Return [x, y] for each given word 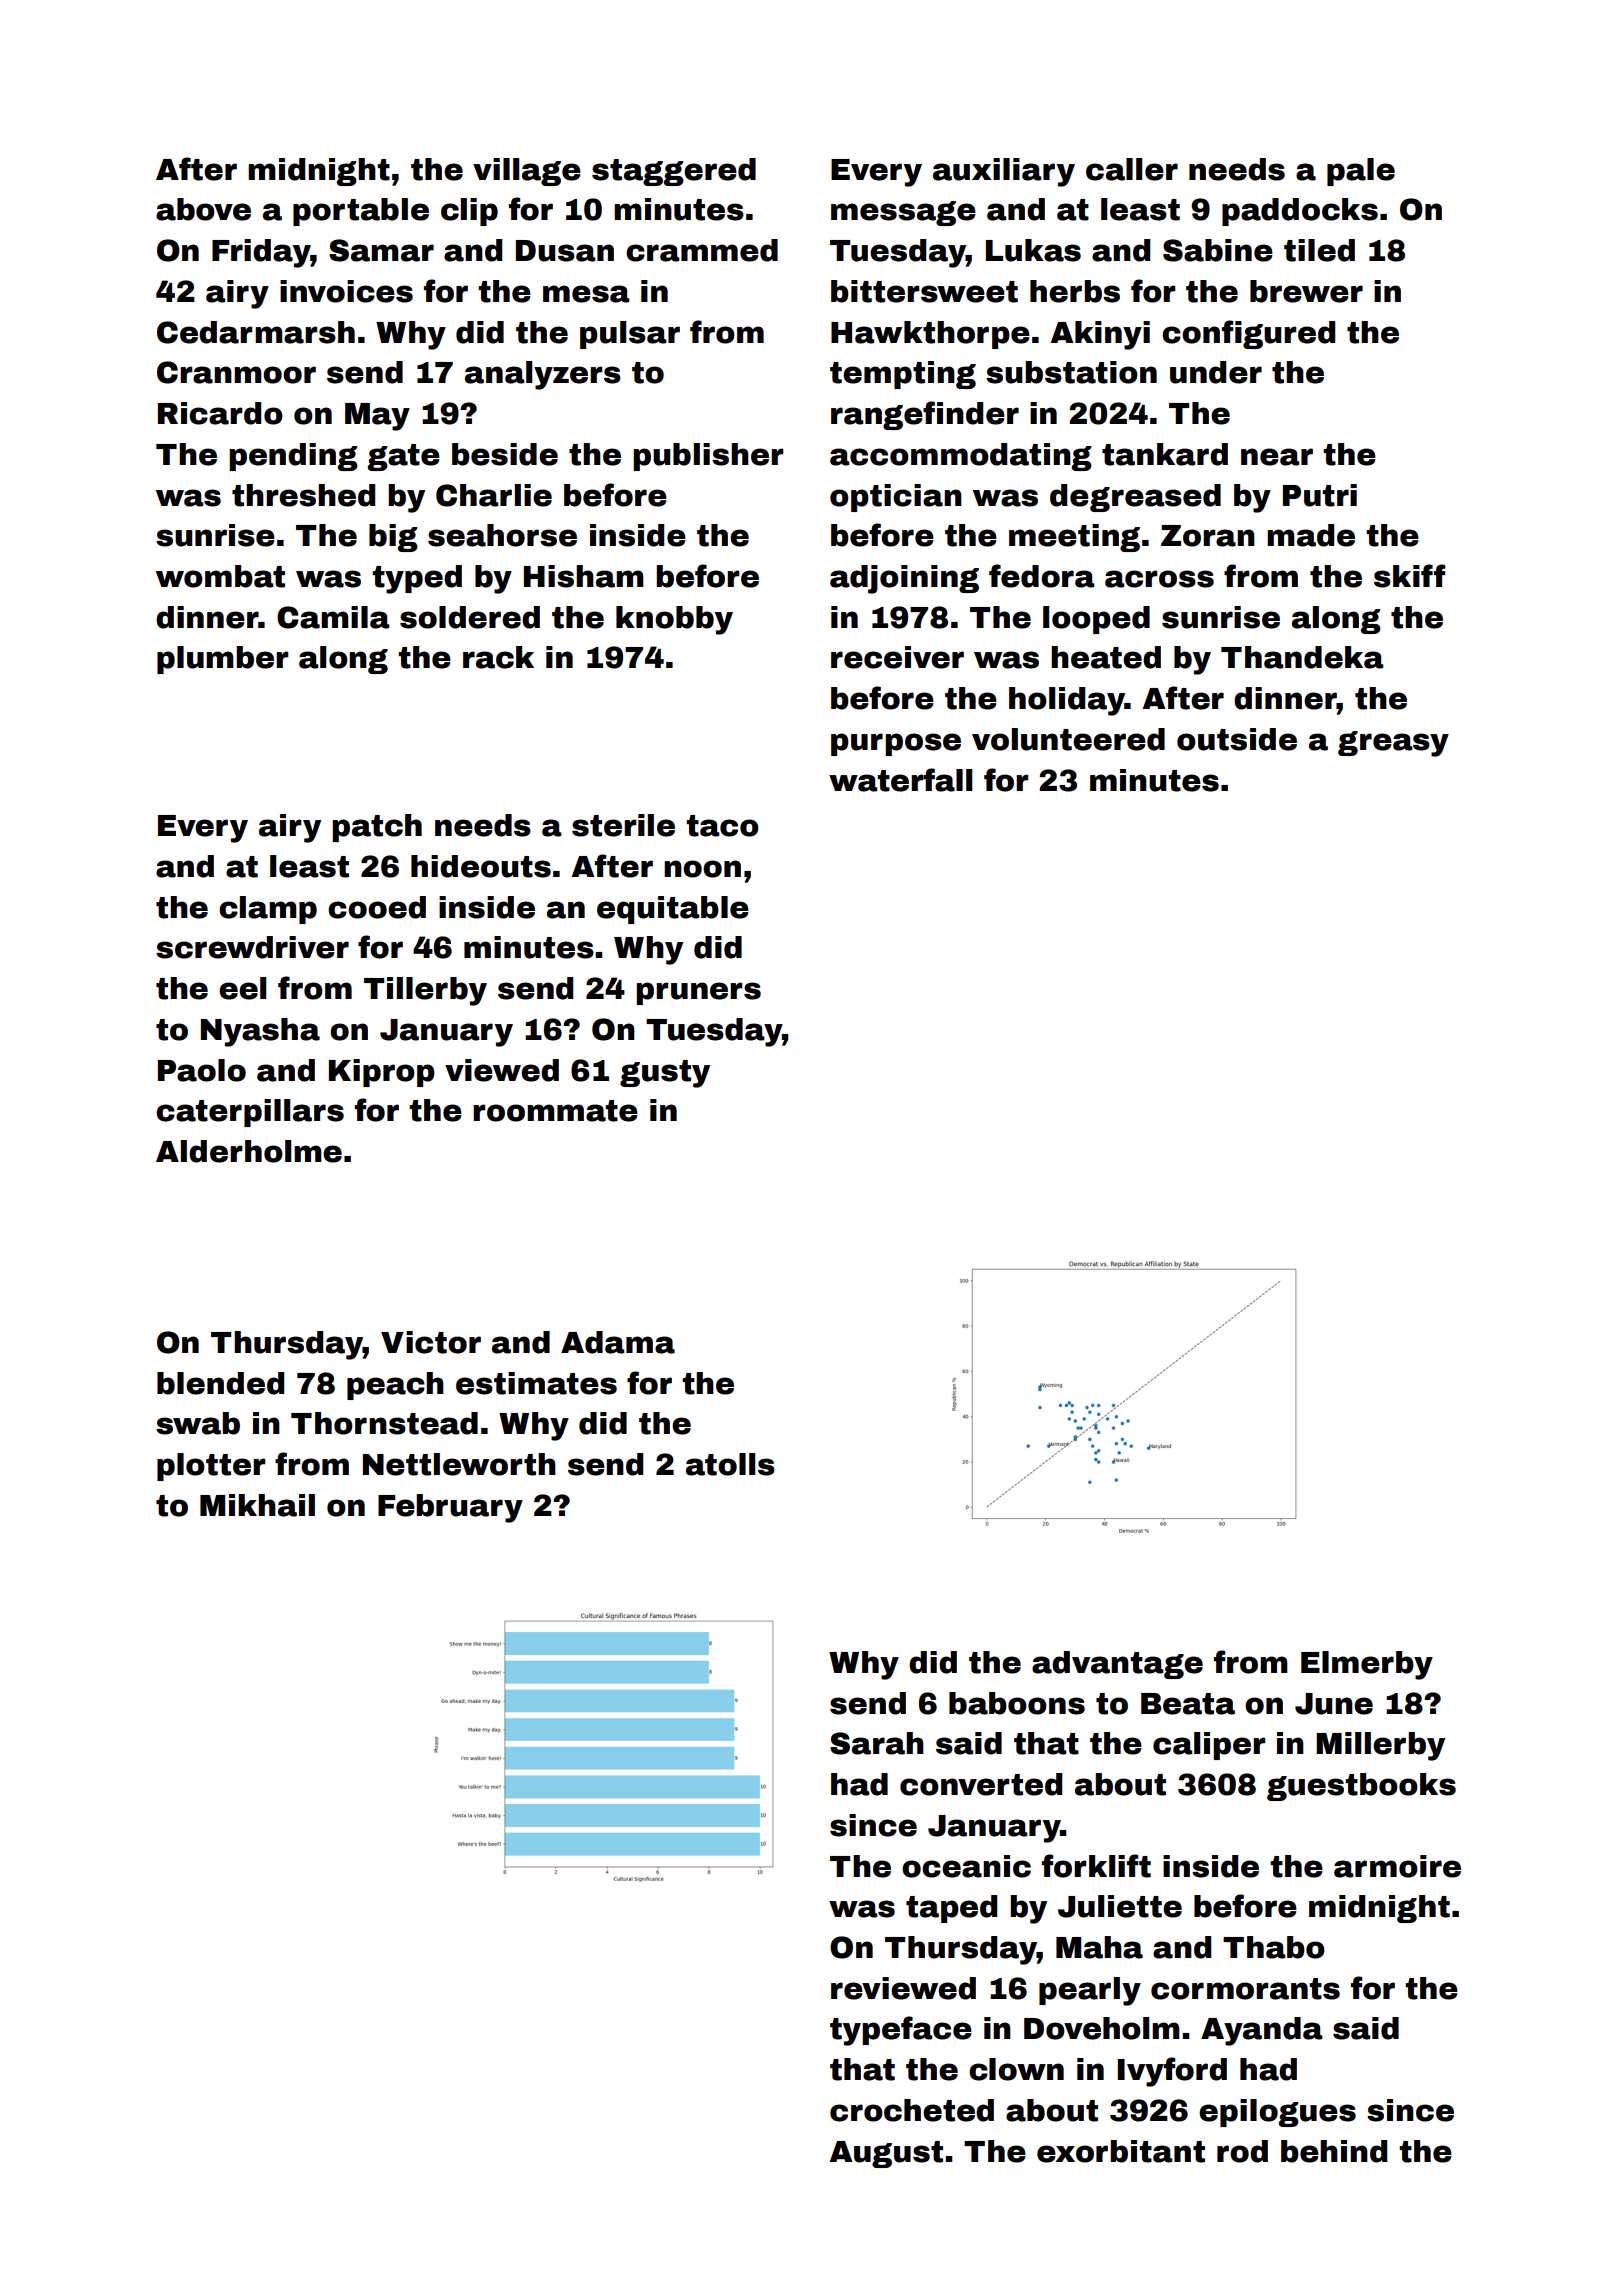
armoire [1397, 1866]
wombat [220, 576]
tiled [1319, 250]
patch [377, 828]
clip [469, 212]
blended [220, 1383]
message [903, 213]
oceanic [966, 1866]
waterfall [900, 780]
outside [1237, 739]
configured [1248, 334]
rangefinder [925, 415]
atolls [730, 1464]
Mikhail [257, 1505]
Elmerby [1367, 1665]
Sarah [877, 1743]
